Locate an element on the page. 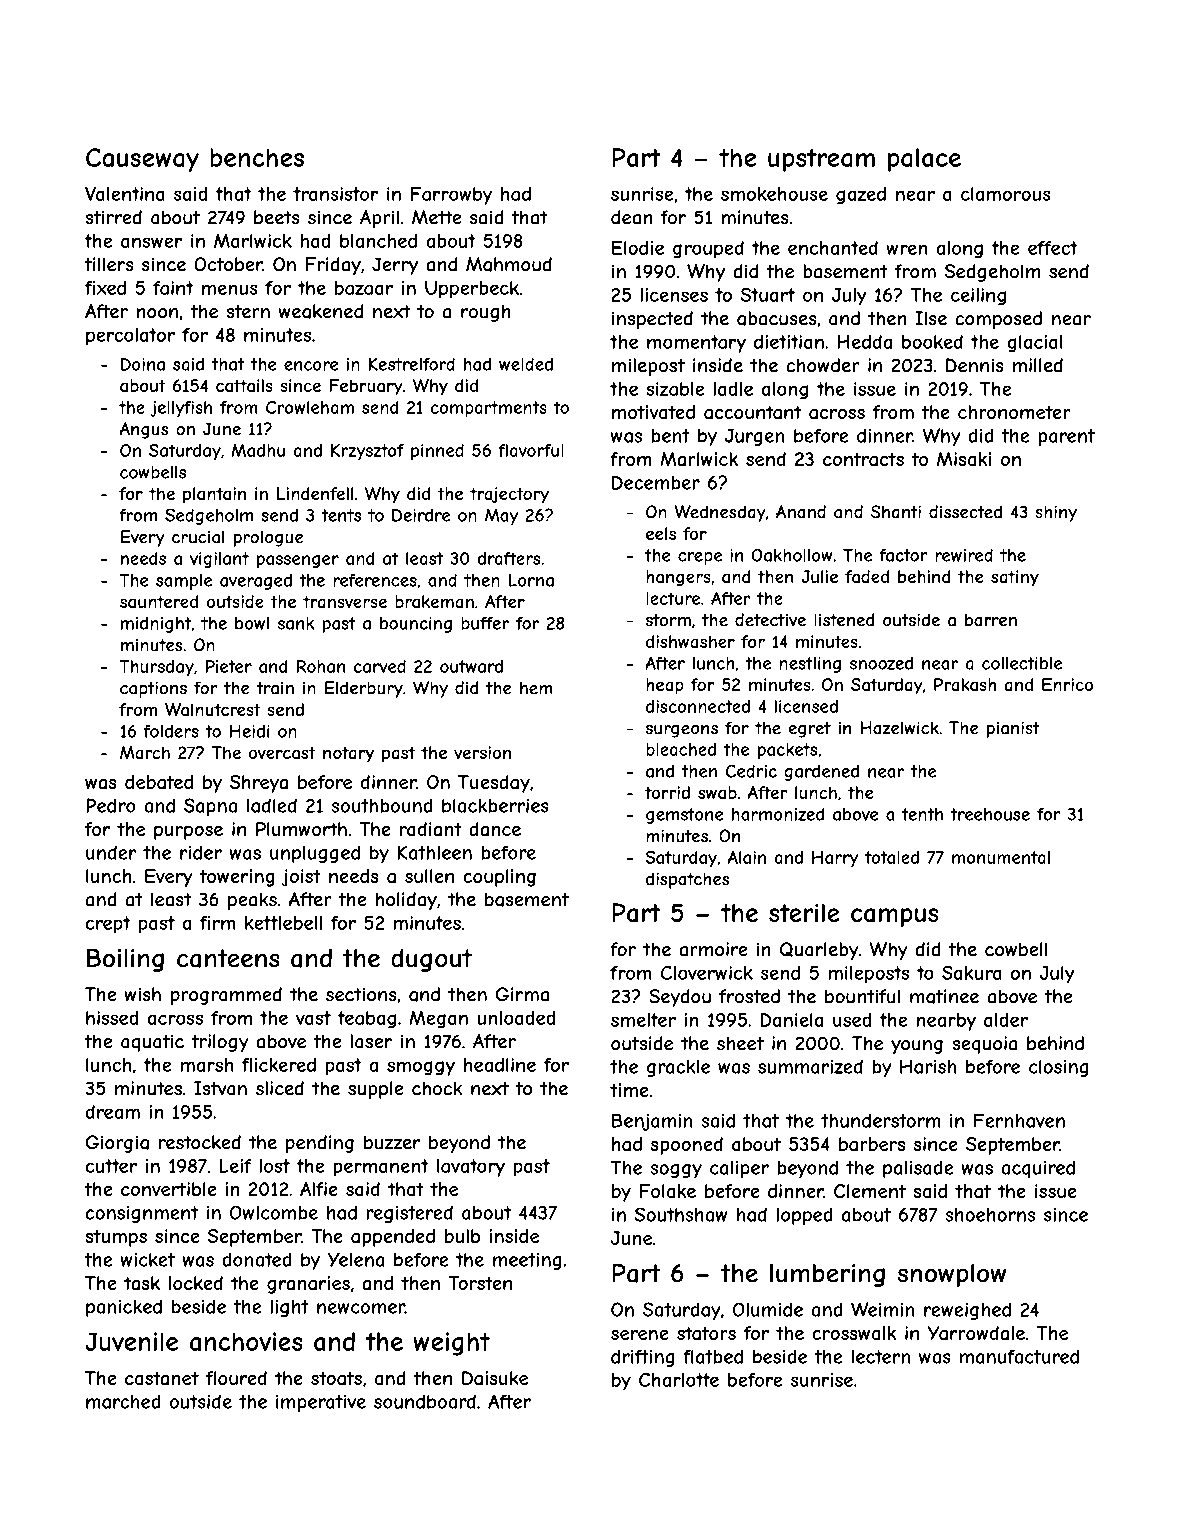  panicked is located at coordinates (124, 1308).
